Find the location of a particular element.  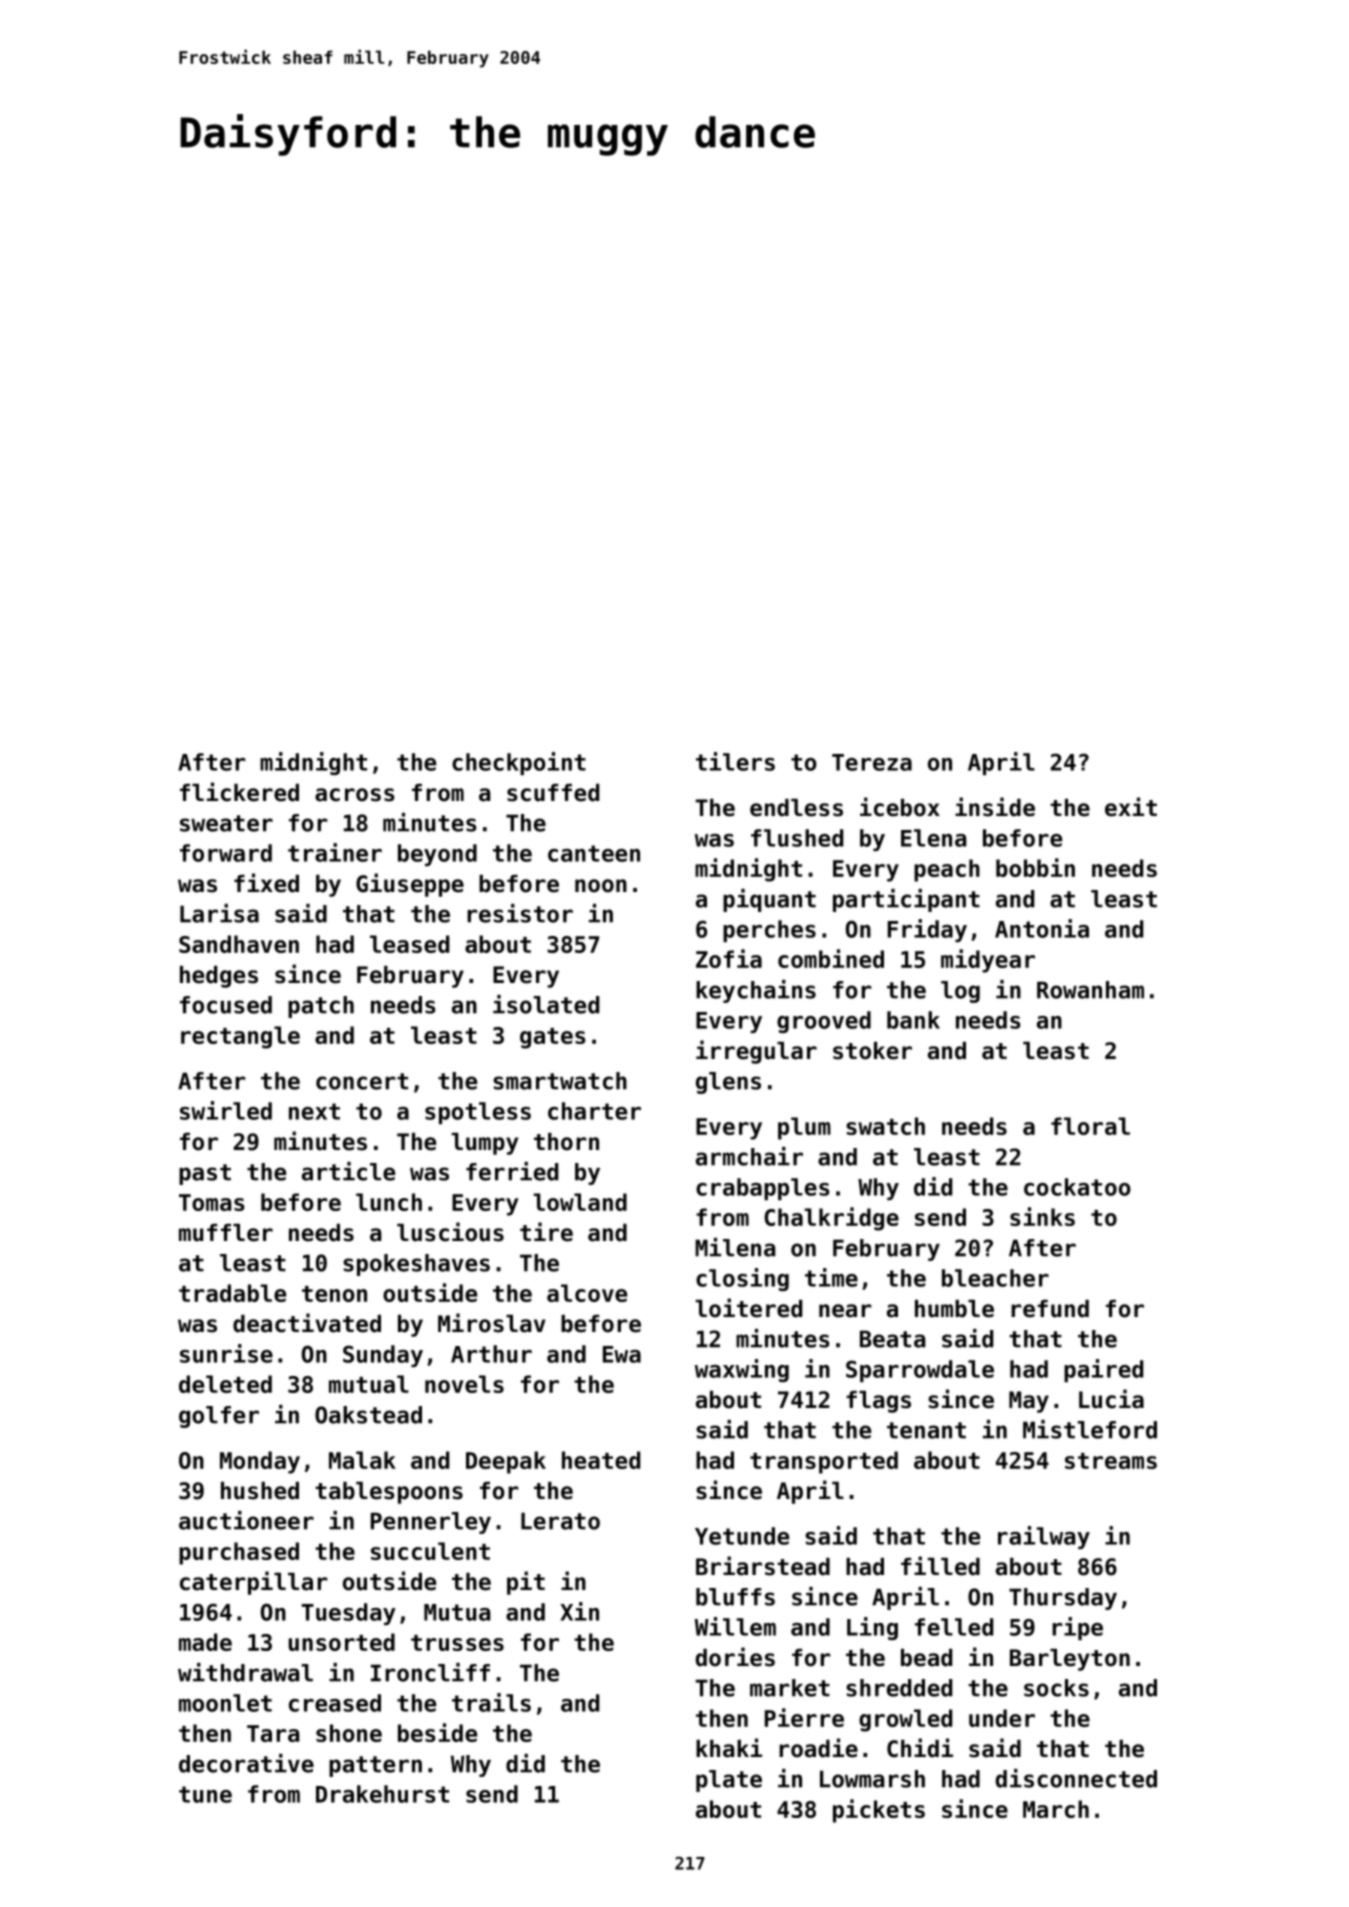

Monday is located at coordinates (260, 1462).
